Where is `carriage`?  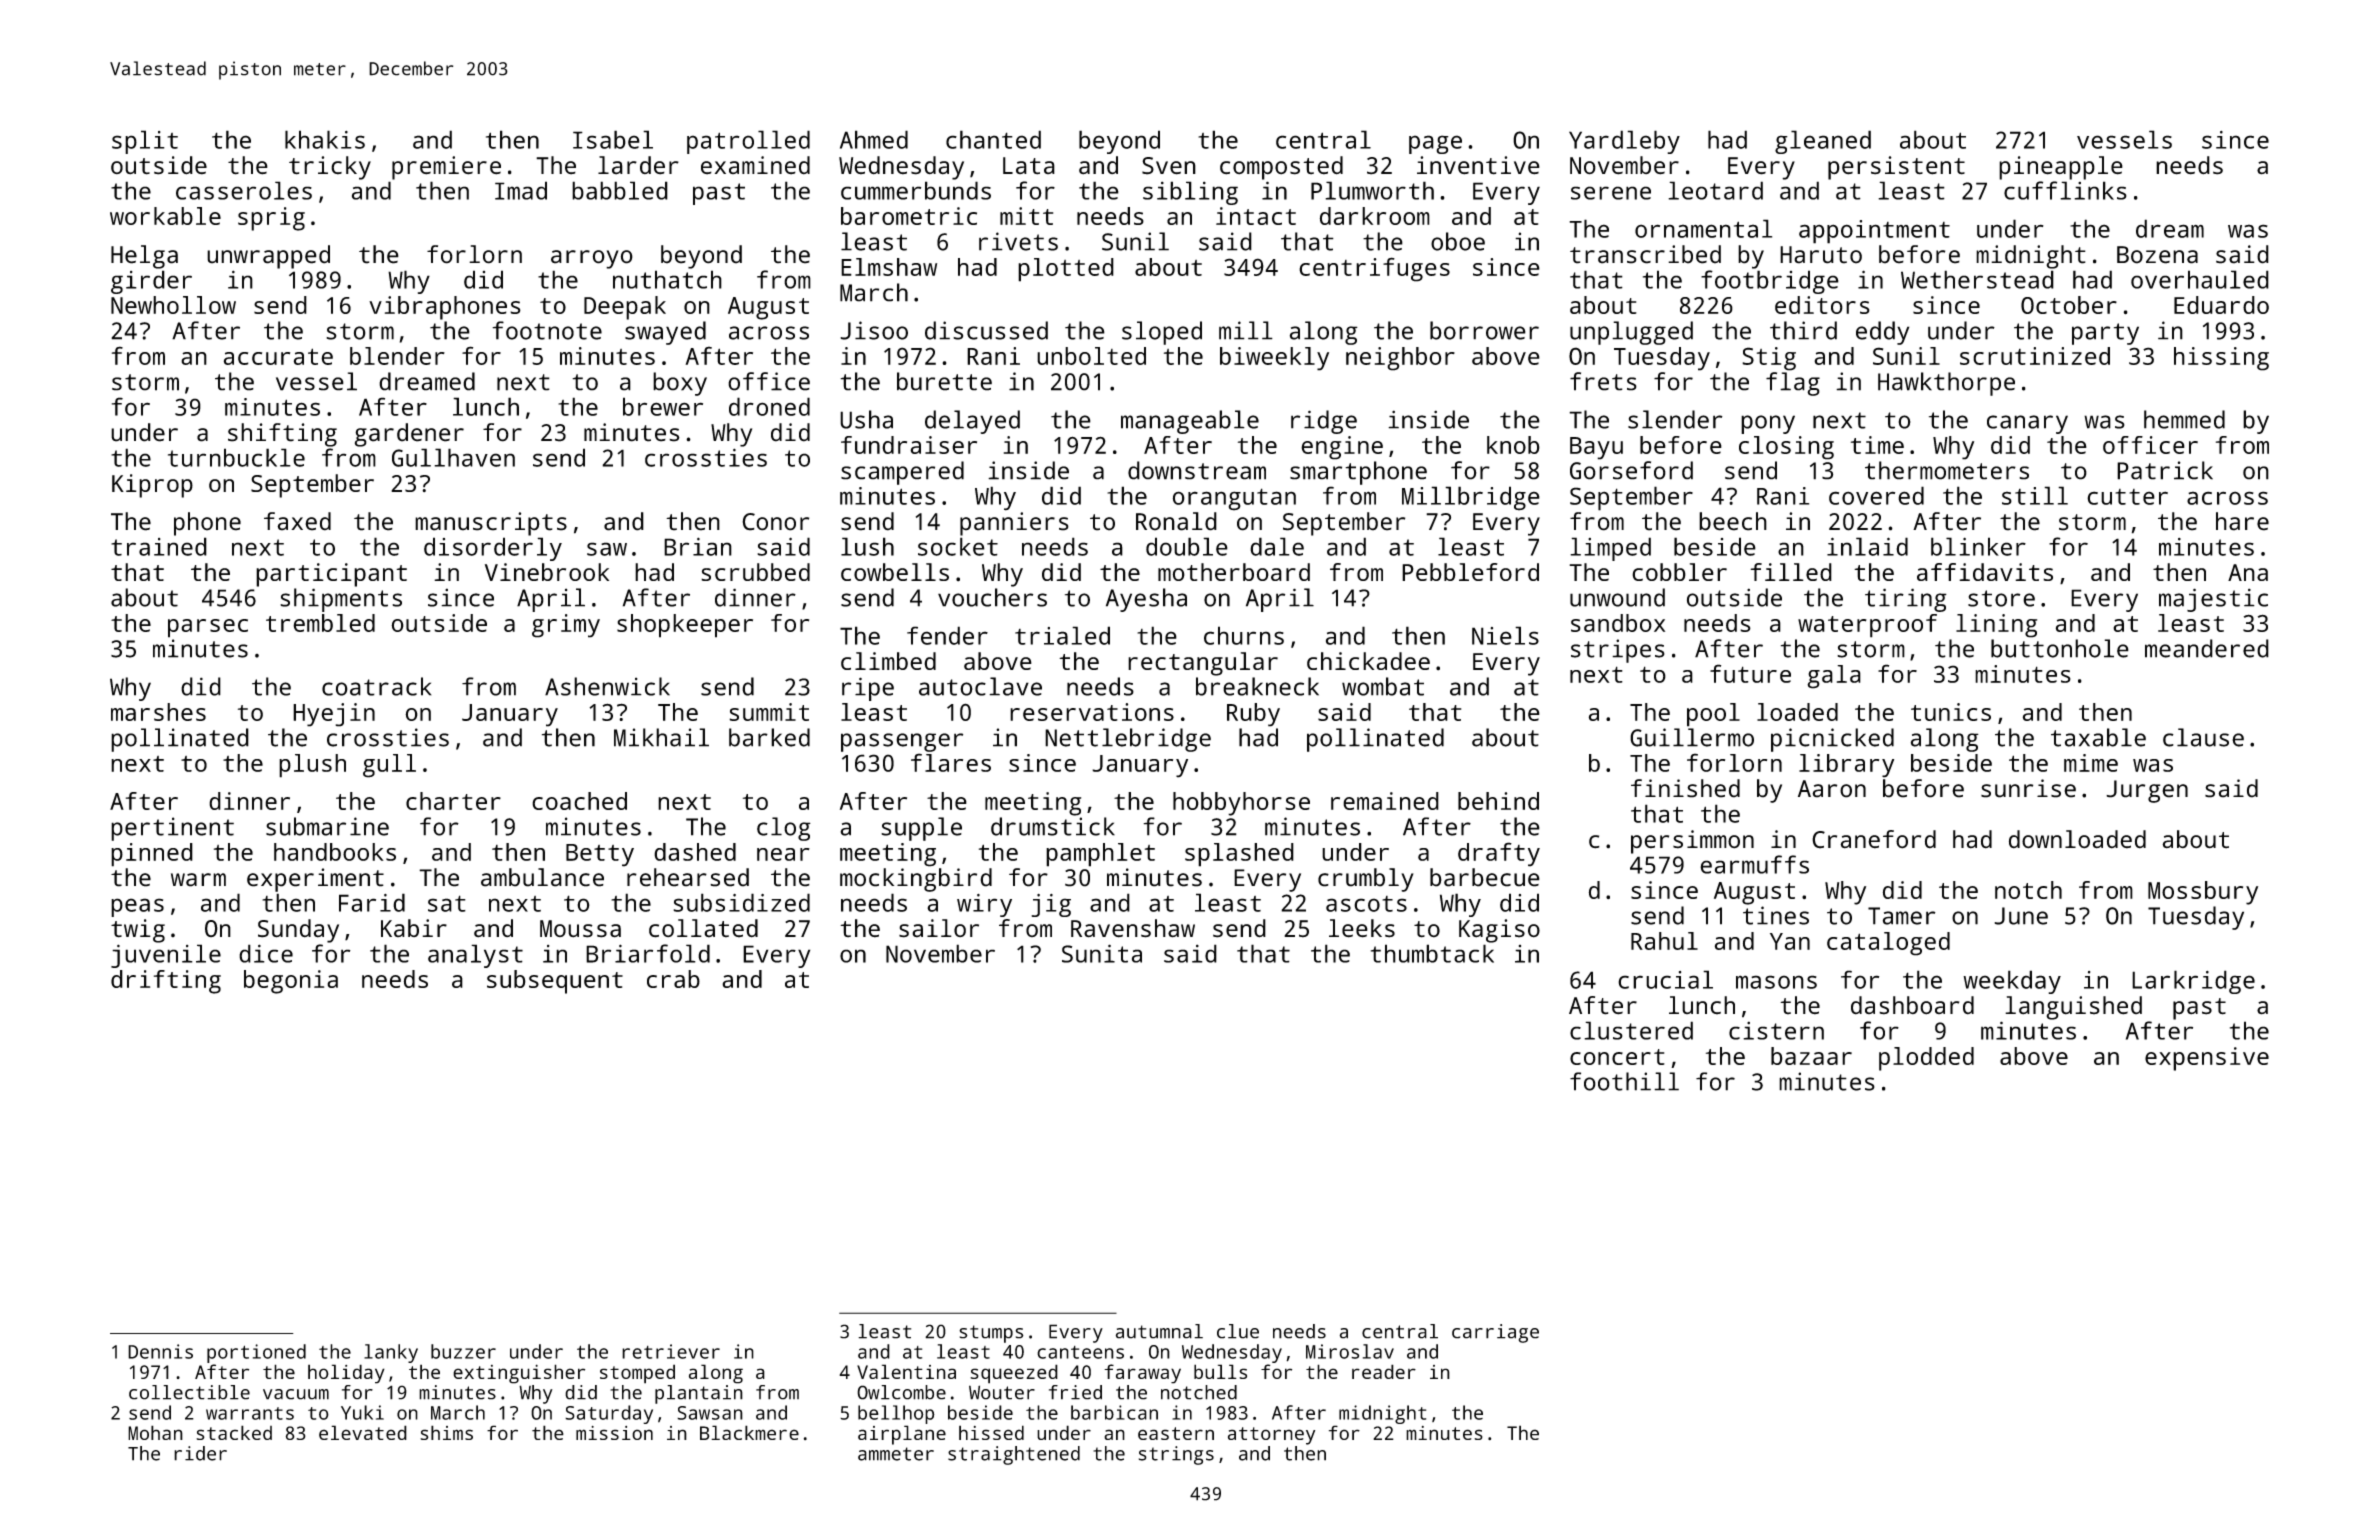 carriage is located at coordinates (1495, 1333).
